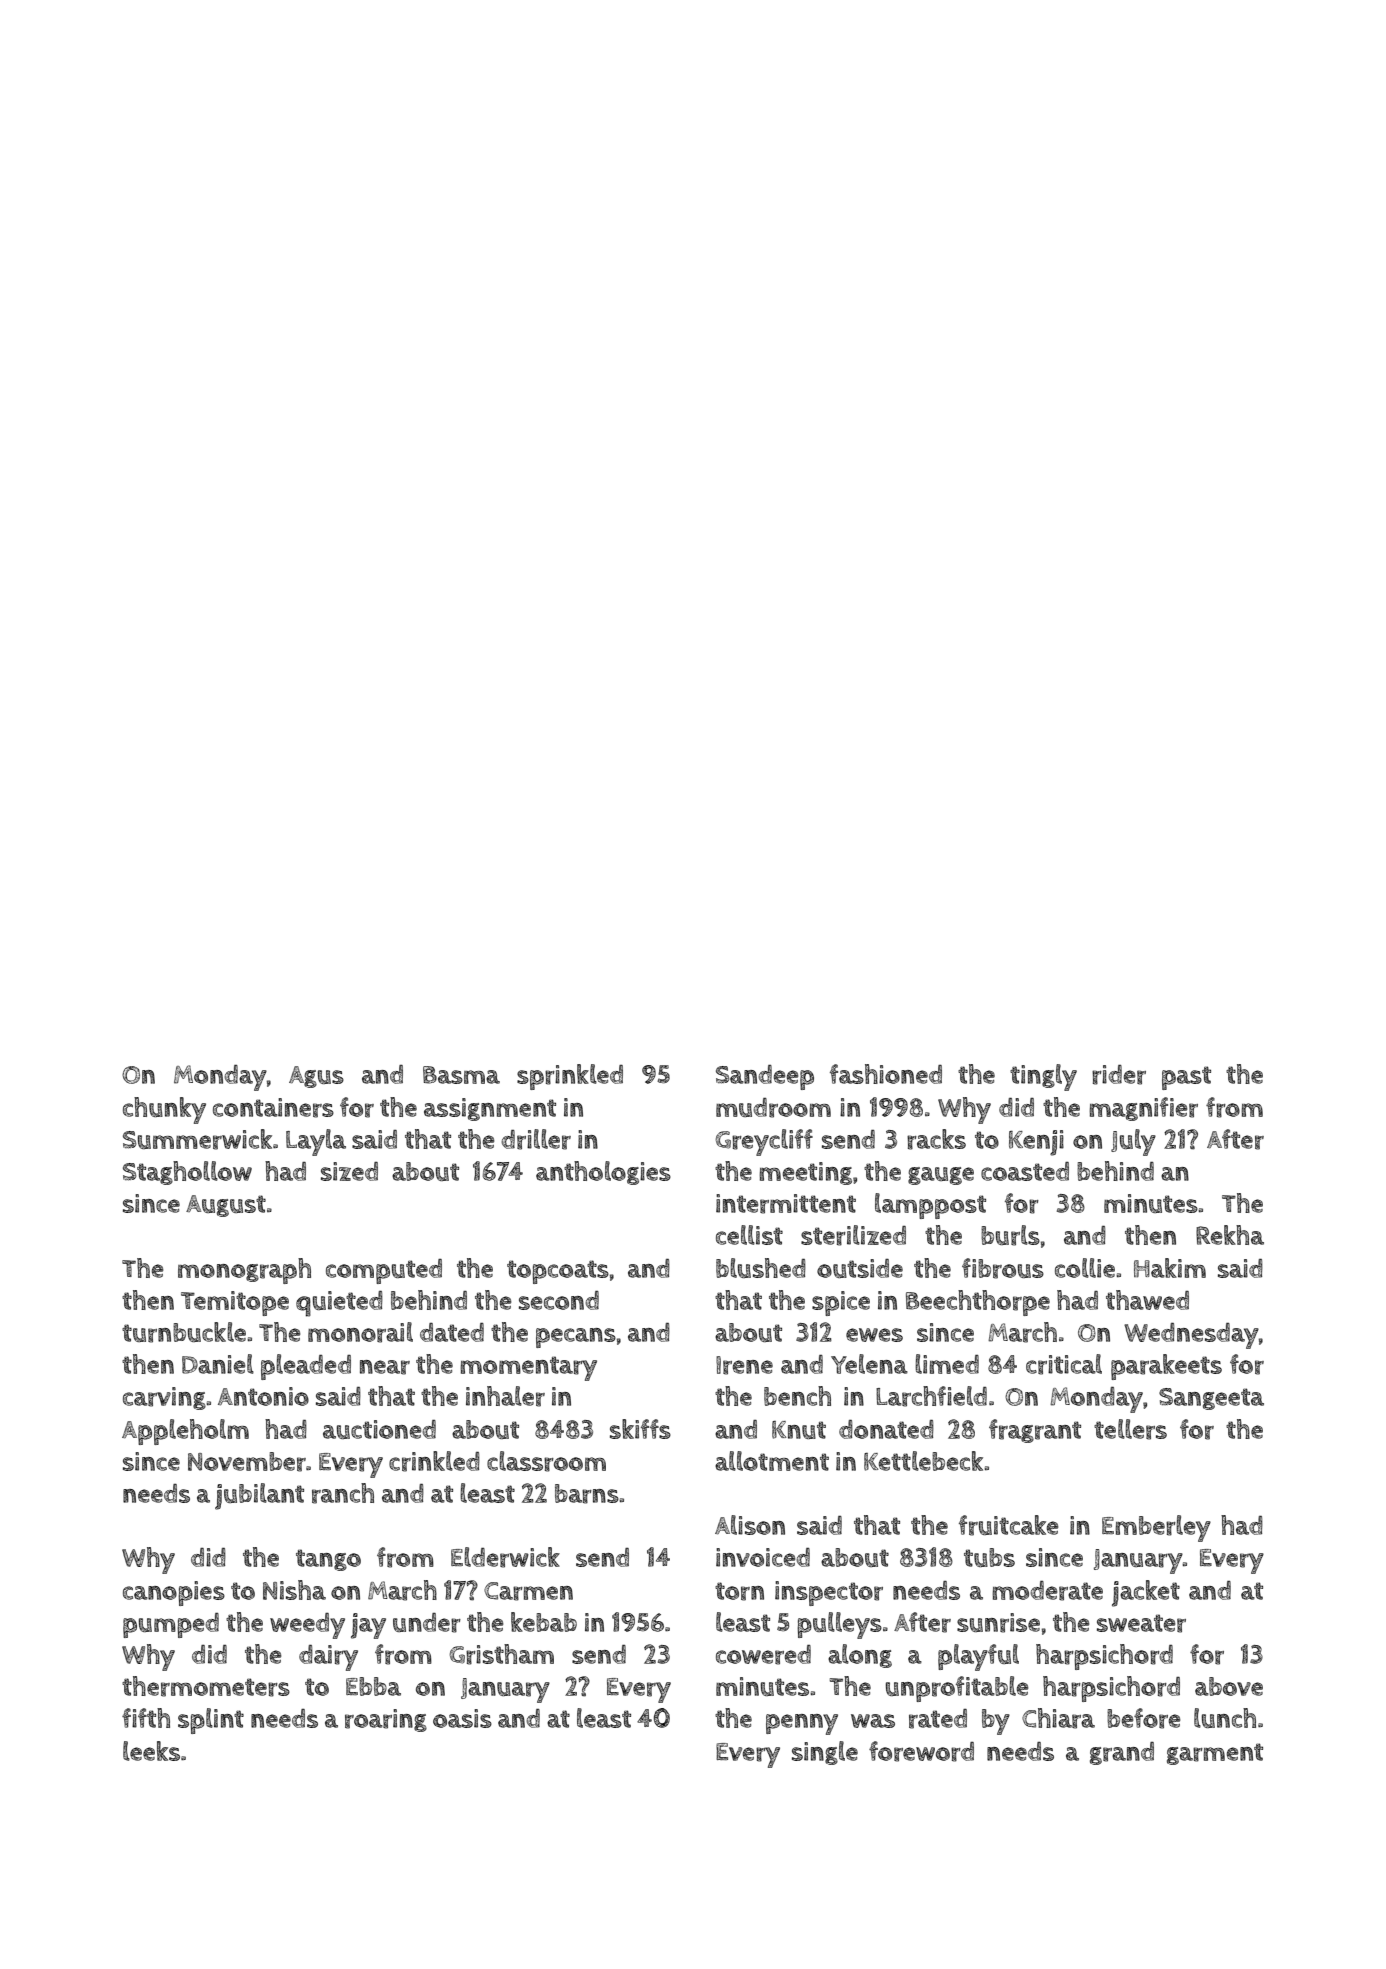 This document has width=1386, height=1969. What do you see at coordinates (1166, 1367) in the document?
I see `parakeets` at bounding box center [1166, 1367].
